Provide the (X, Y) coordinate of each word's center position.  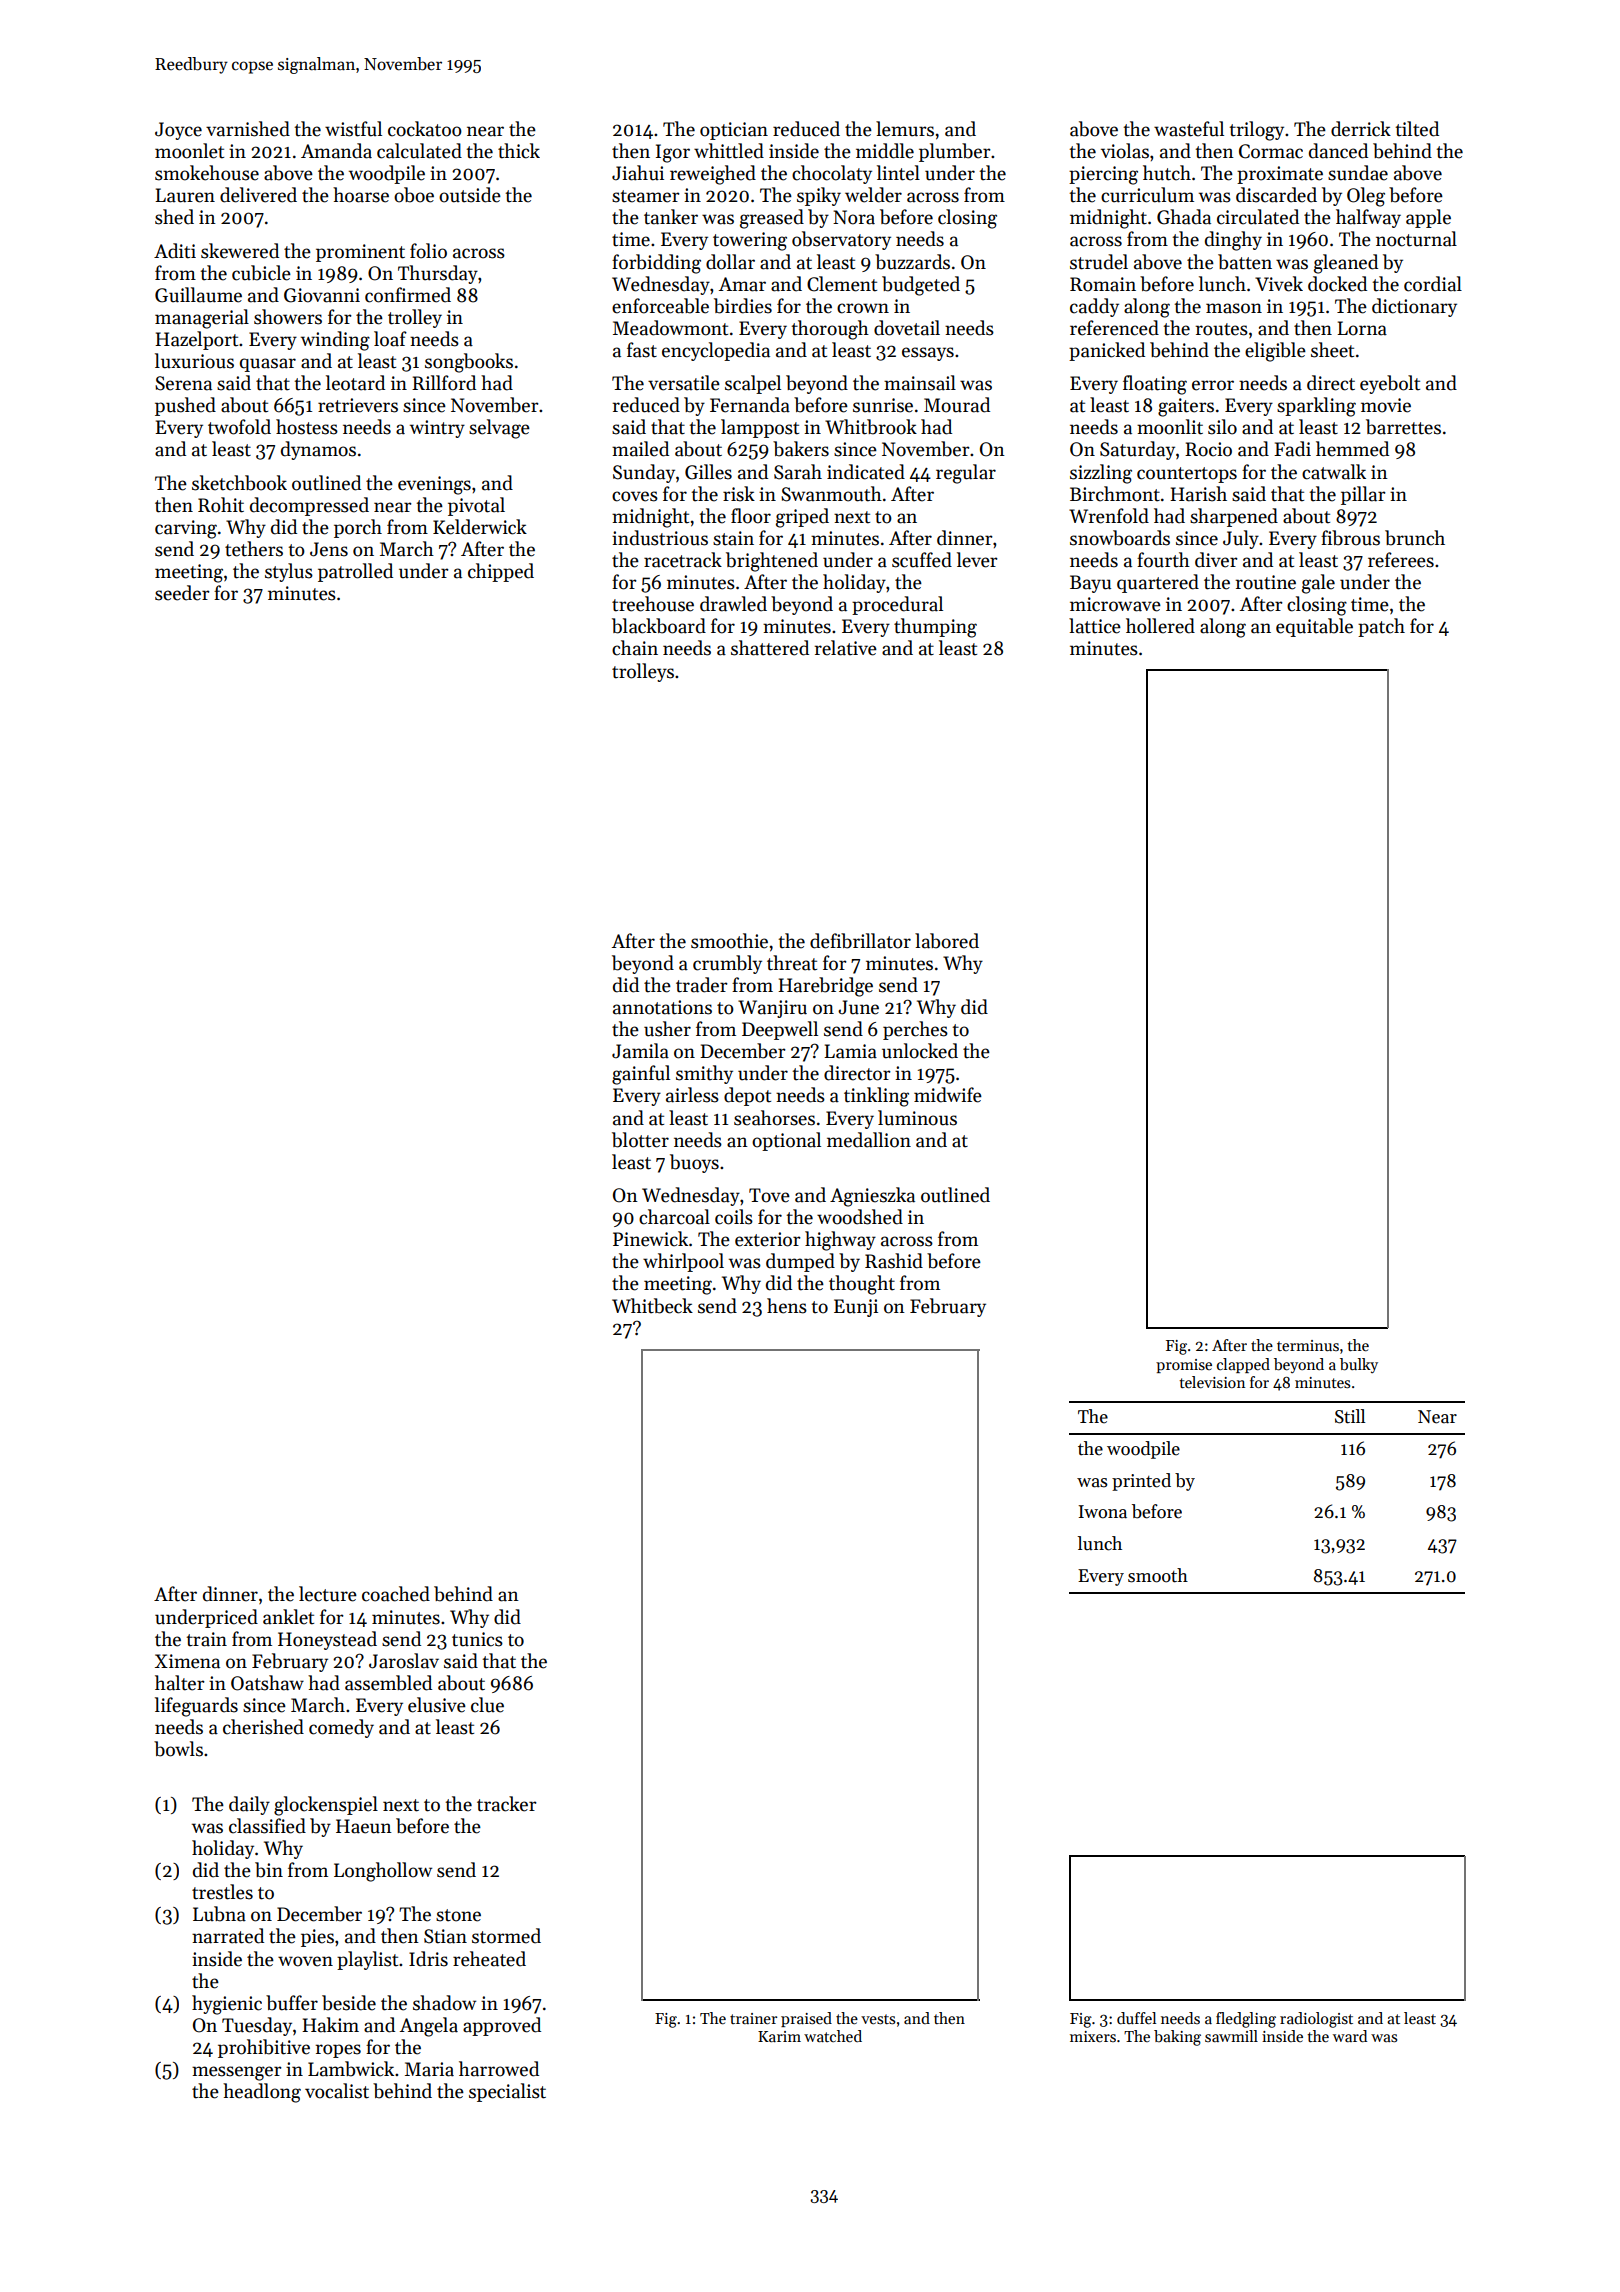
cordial (1433, 284)
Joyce (178, 131)
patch (1381, 627)
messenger (237, 2073)
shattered (770, 648)
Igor (673, 153)
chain (635, 648)
